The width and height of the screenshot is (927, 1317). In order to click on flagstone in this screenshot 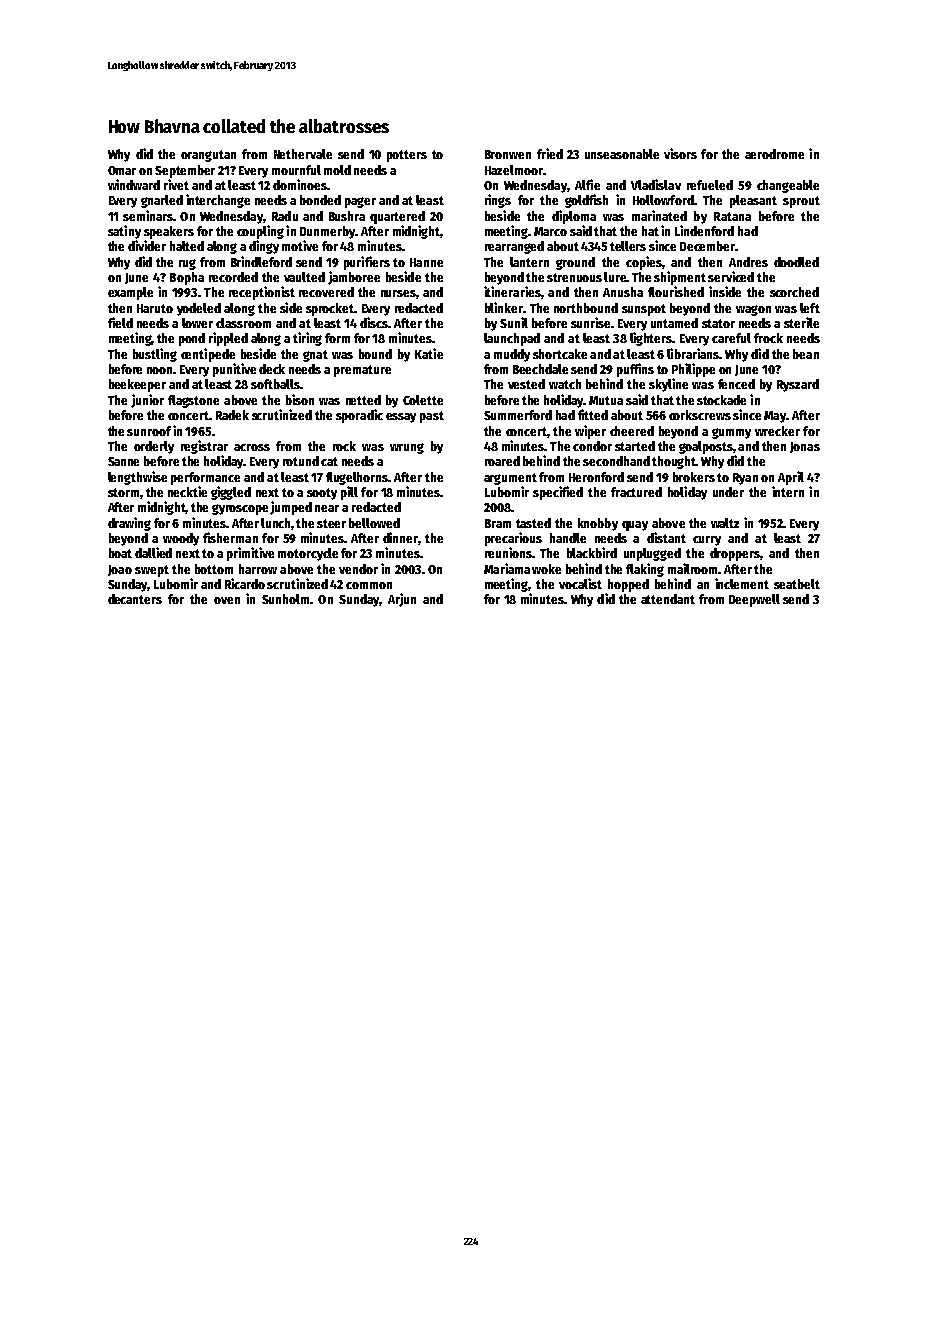, I will do `click(193, 401)`.
